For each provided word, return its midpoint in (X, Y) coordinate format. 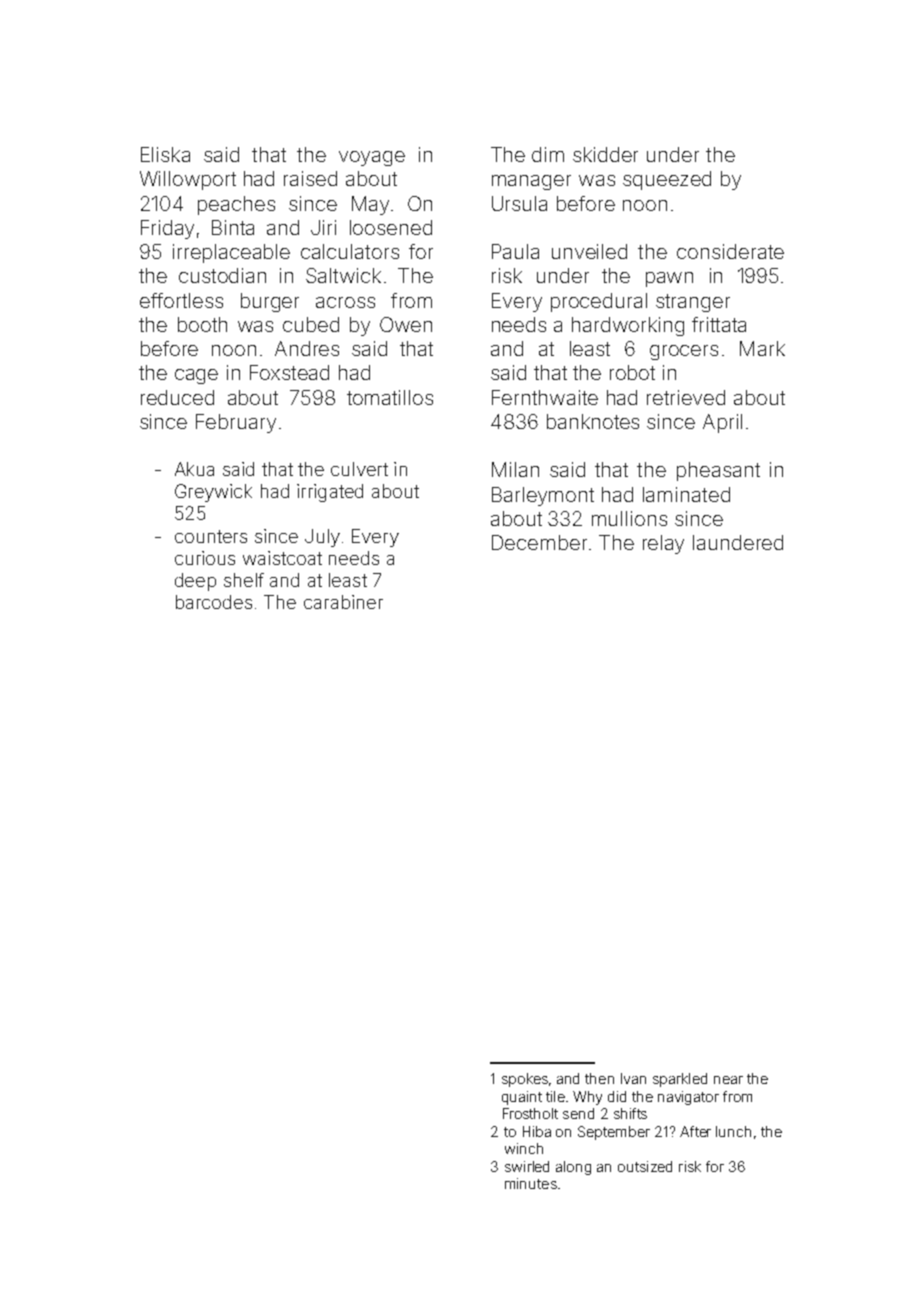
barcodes (214, 602)
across (345, 302)
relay (663, 544)
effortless (181, 300)
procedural (599, 302)
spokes (525, 1080)
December (539, 542)
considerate (730, 251)
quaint (522, 1098)
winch (524, 1148)
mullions (629, 518)
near (728, 1080)
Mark (762, 348)
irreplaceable (231, 253)
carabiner (343, 602)
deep (195, 582)
